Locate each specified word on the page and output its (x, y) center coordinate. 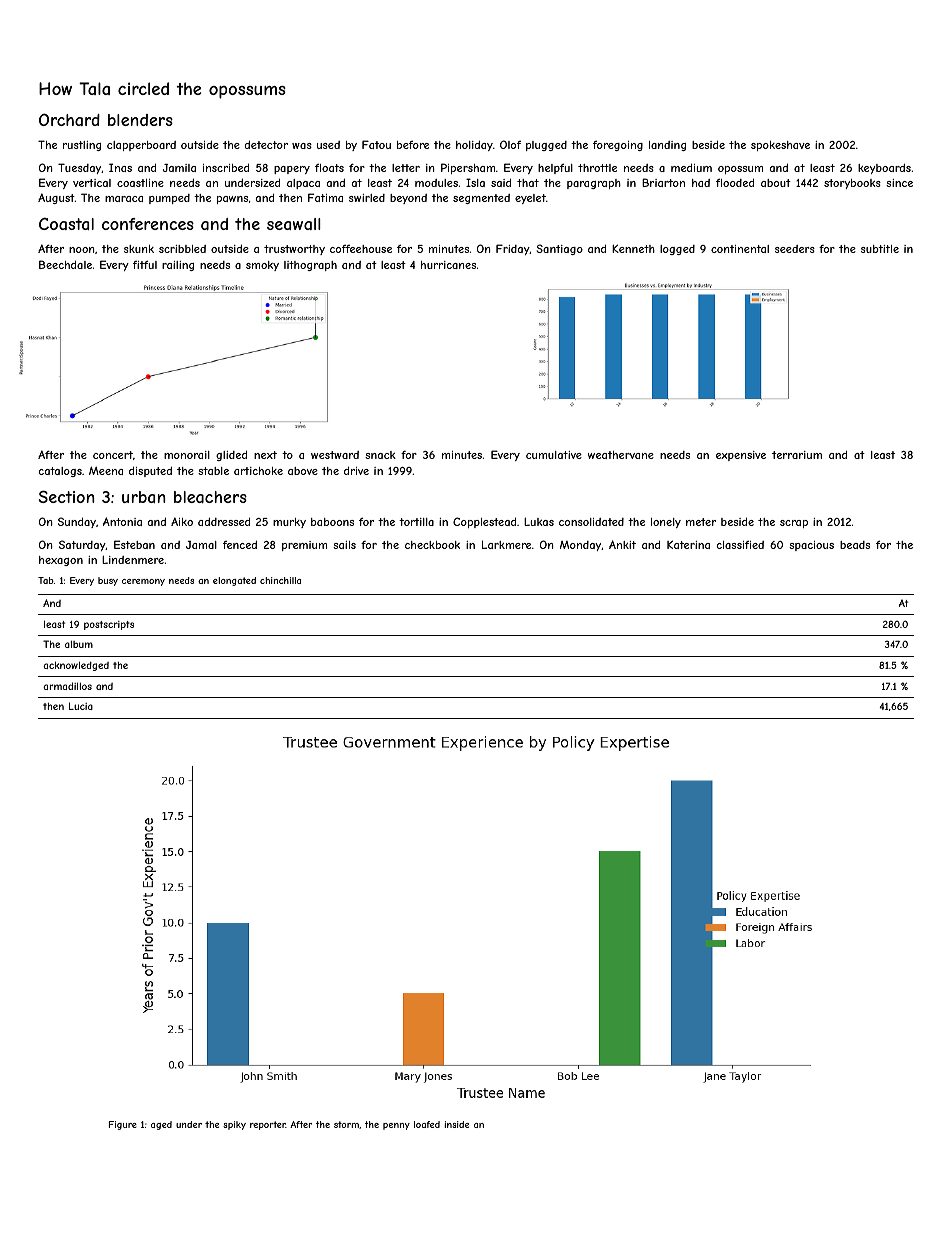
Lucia (81, 706)
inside (456, 1124)
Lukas (539, 522)
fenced (240, 545)
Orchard (69, 119)
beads (855, 545)
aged (161, 1125)
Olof (510, 144)
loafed (427, 1124)
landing (667, 146)
